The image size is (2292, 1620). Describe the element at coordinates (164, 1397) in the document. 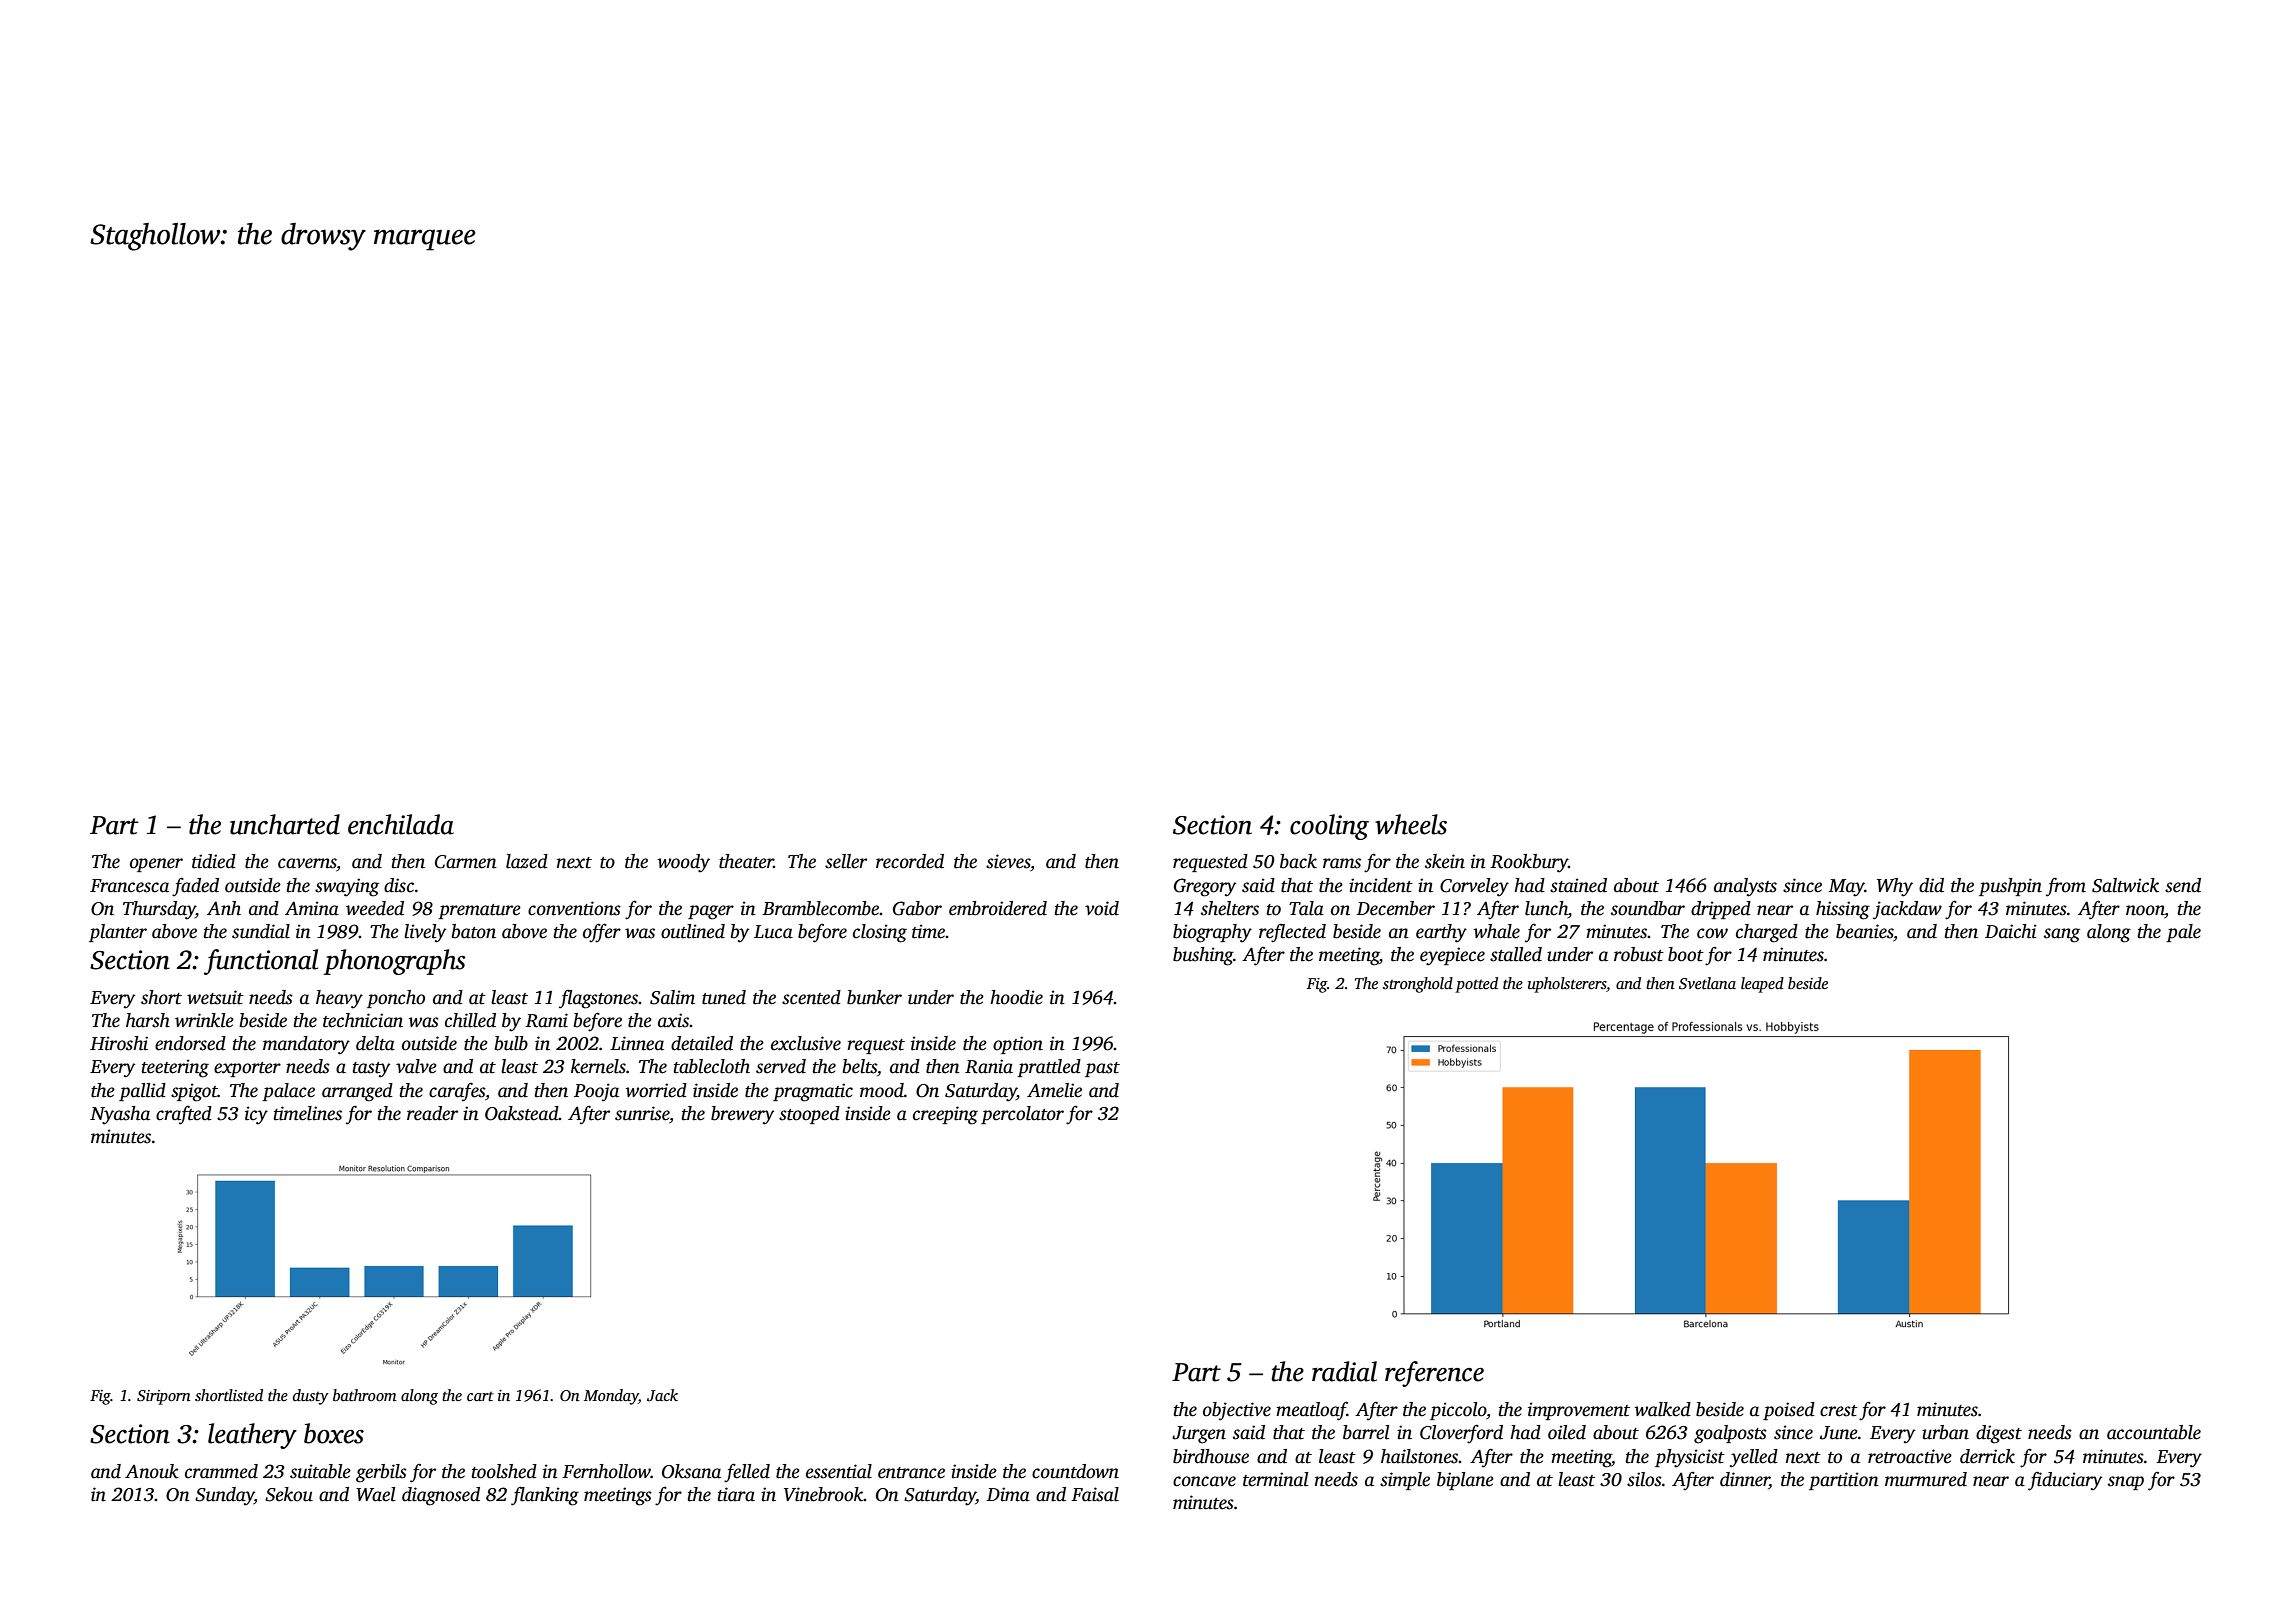

I see `Siriporn` at that location.
